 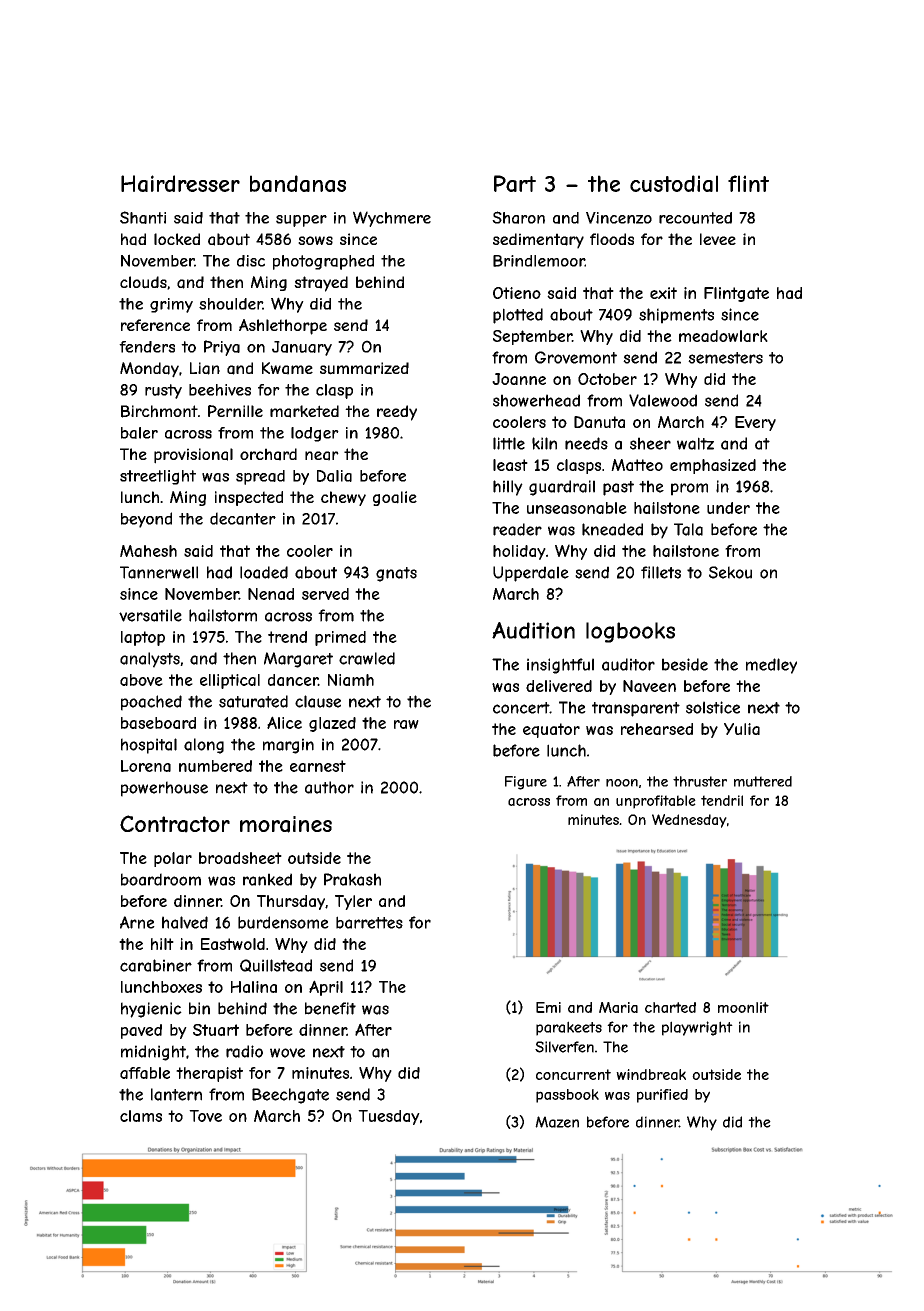 I want to click on medley, so click(x=771, y=666).
